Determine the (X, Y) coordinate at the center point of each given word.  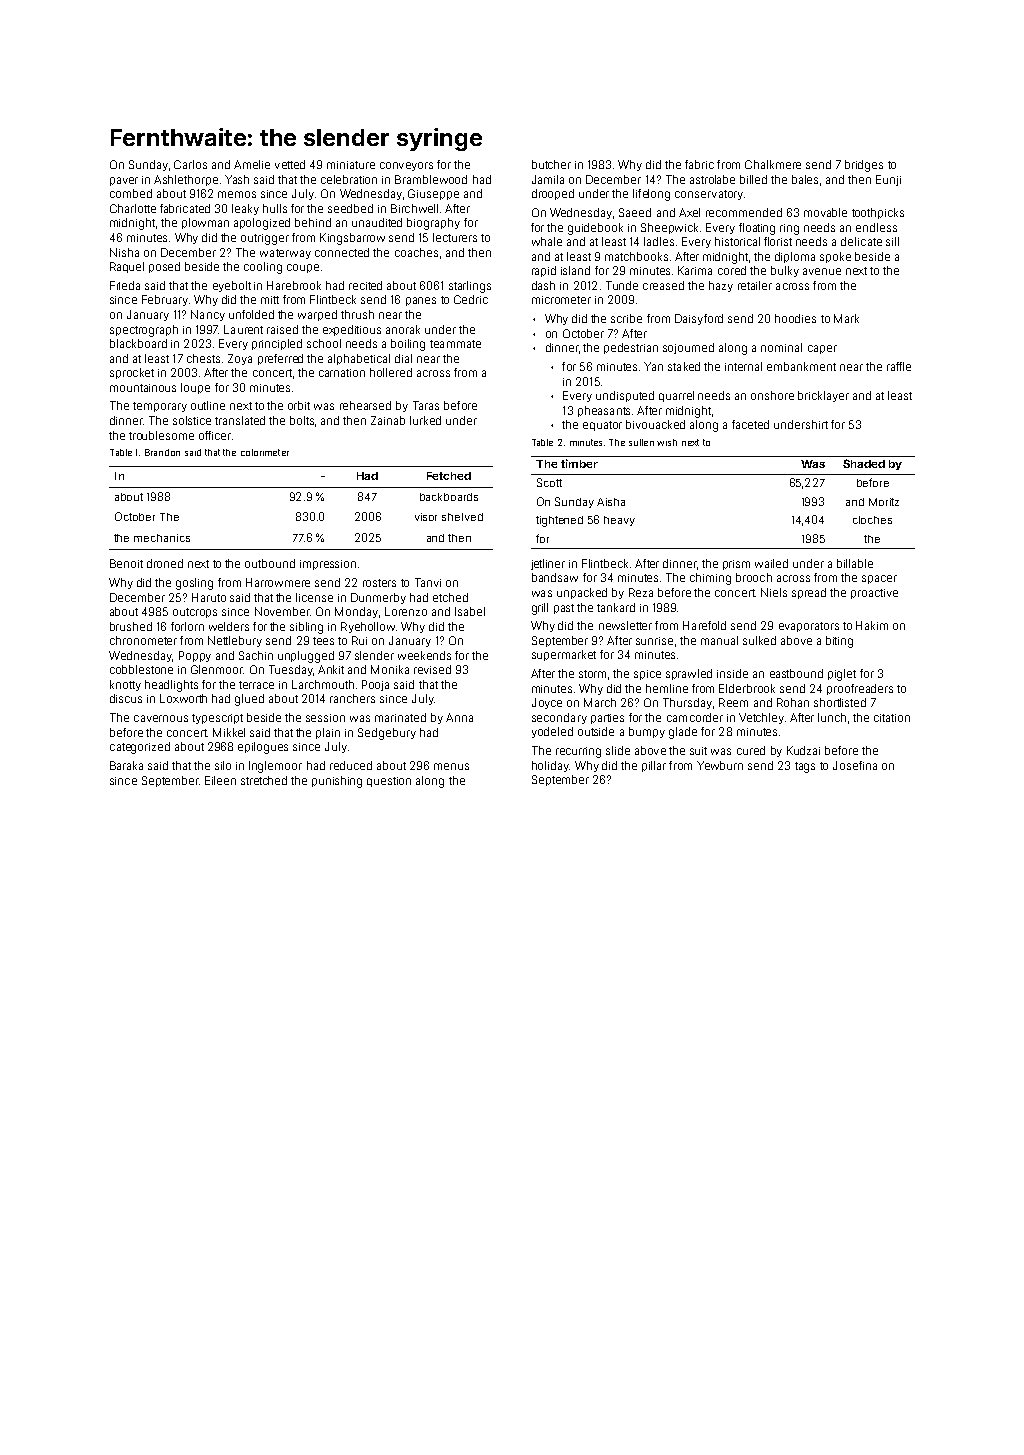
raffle (899, 366)
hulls (275, 208)
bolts (302, 420)
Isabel (470, 611)
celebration (349, 179)
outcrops (195, 613)
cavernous (161, 718)
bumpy (647, 732)
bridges (864, 166)
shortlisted (840, 702)
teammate (455, 344)
